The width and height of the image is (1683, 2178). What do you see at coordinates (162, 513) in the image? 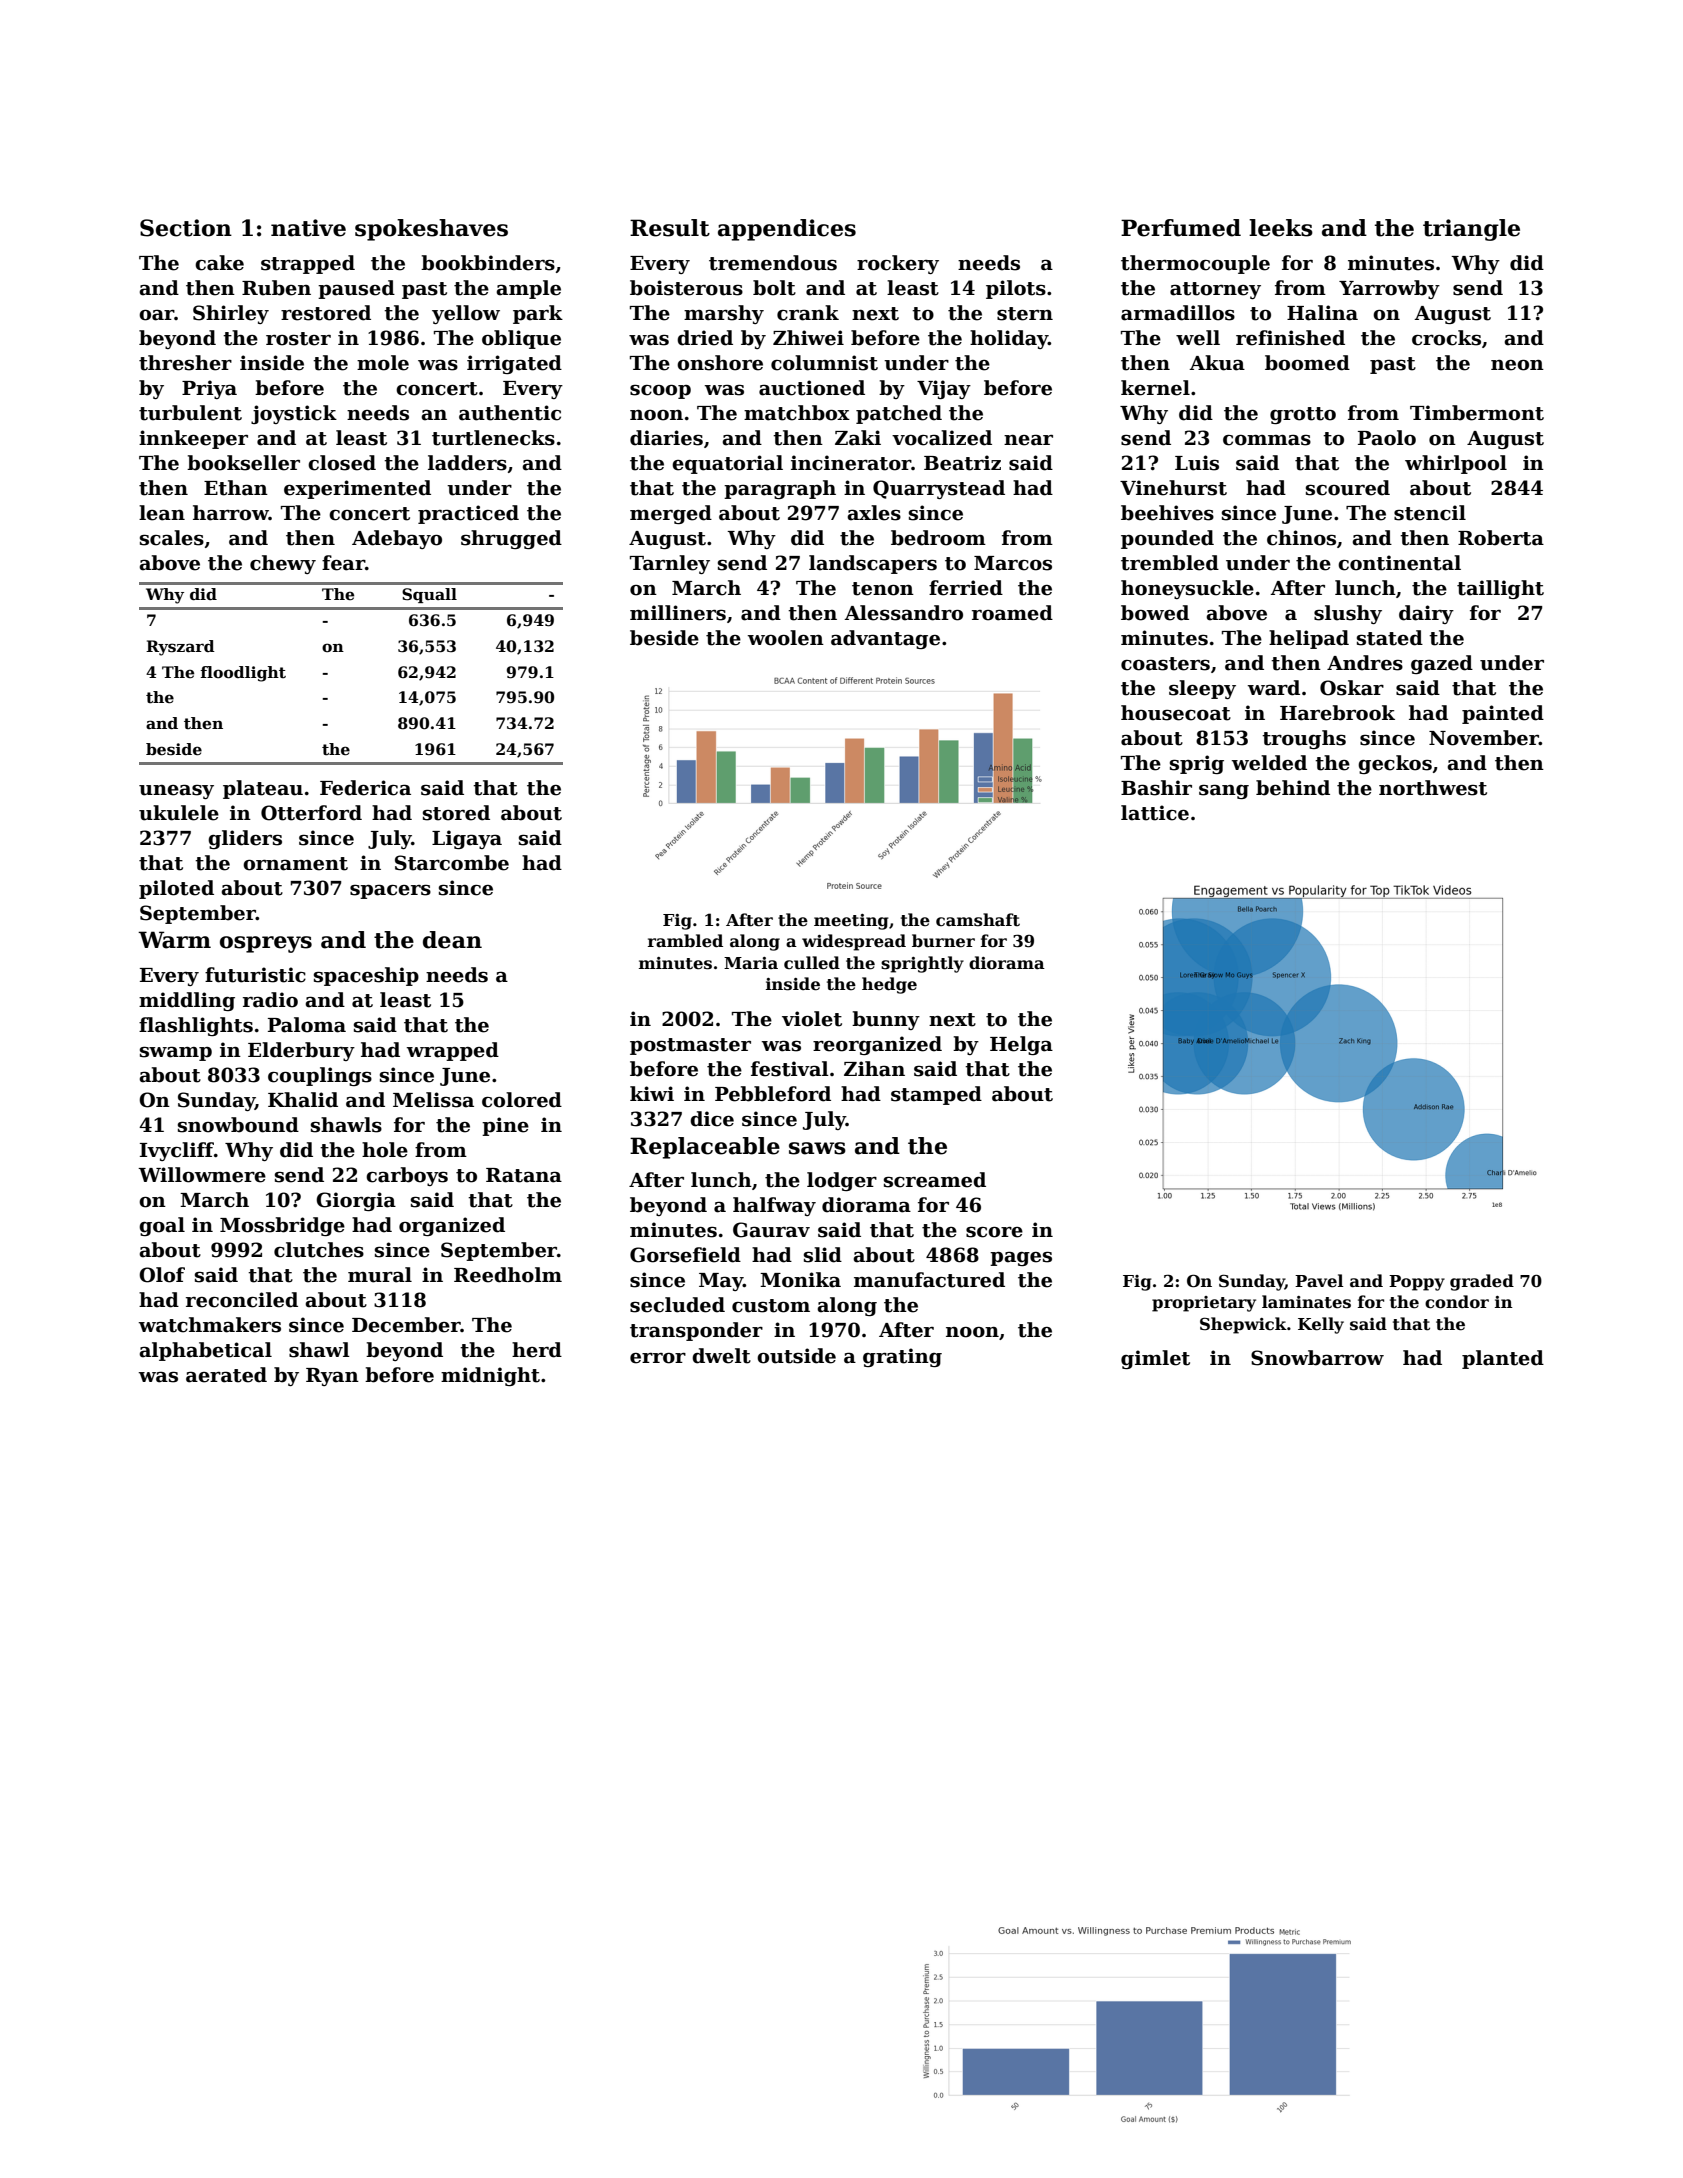
I see `lean` at bounding box center [162, 513].
